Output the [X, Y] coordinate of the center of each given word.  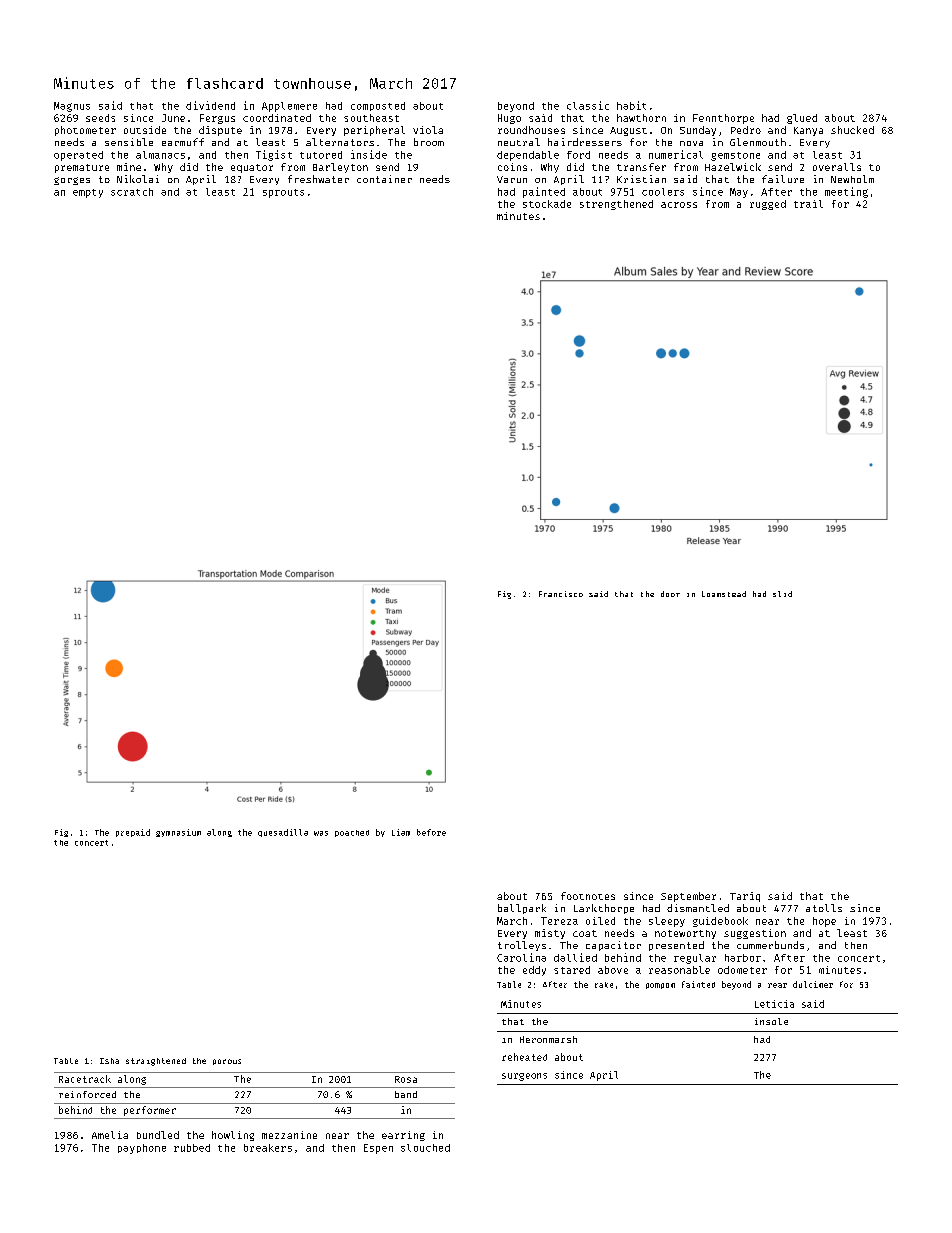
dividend [210, 105]
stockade [547, 204]
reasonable [679, 970]
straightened [156, 1062]
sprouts [283, 193]
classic [588, 105]
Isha [109, 1061]
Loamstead [724, 594]
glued [802, 119]
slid [782, 594]
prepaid [133, 833]
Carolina [521, 957]
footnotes [588, 896]
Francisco [561, 594]
